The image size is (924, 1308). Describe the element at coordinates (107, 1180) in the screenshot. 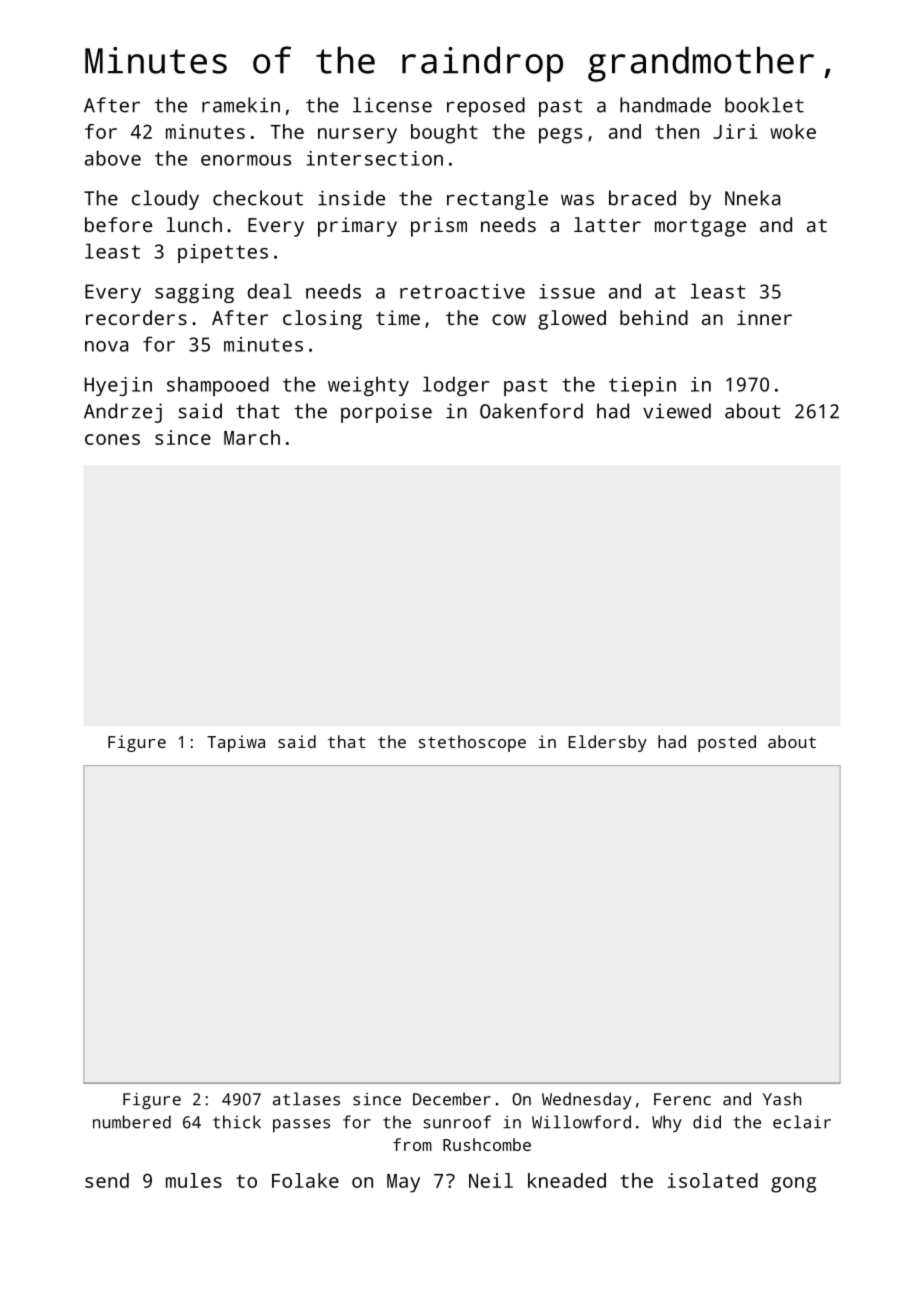

I see `send` at that location.
